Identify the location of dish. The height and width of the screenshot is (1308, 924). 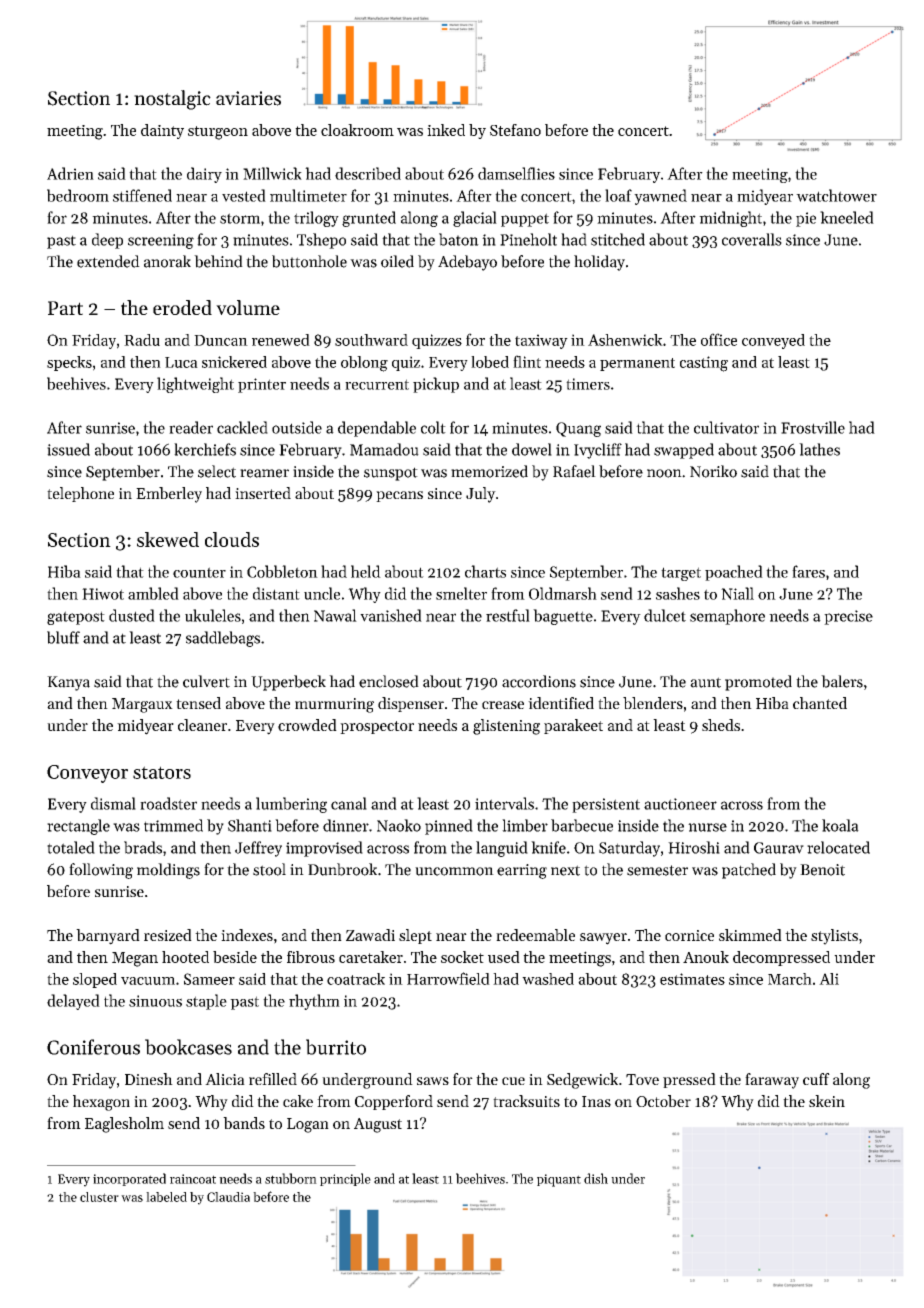
(596, 1178).
